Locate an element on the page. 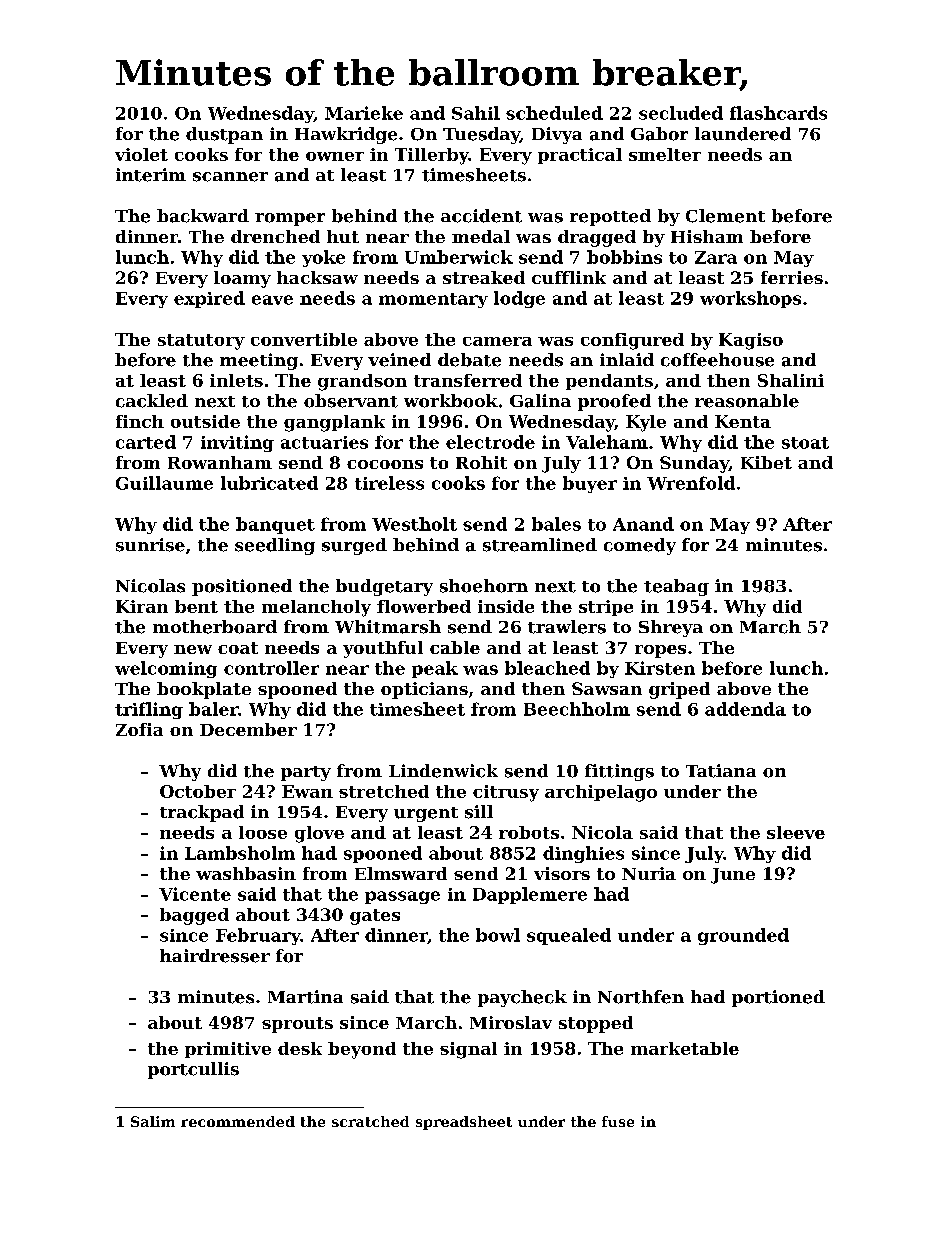 The width and height of the document is (952, 1233). banquet is located at coordinates (275, 525).
